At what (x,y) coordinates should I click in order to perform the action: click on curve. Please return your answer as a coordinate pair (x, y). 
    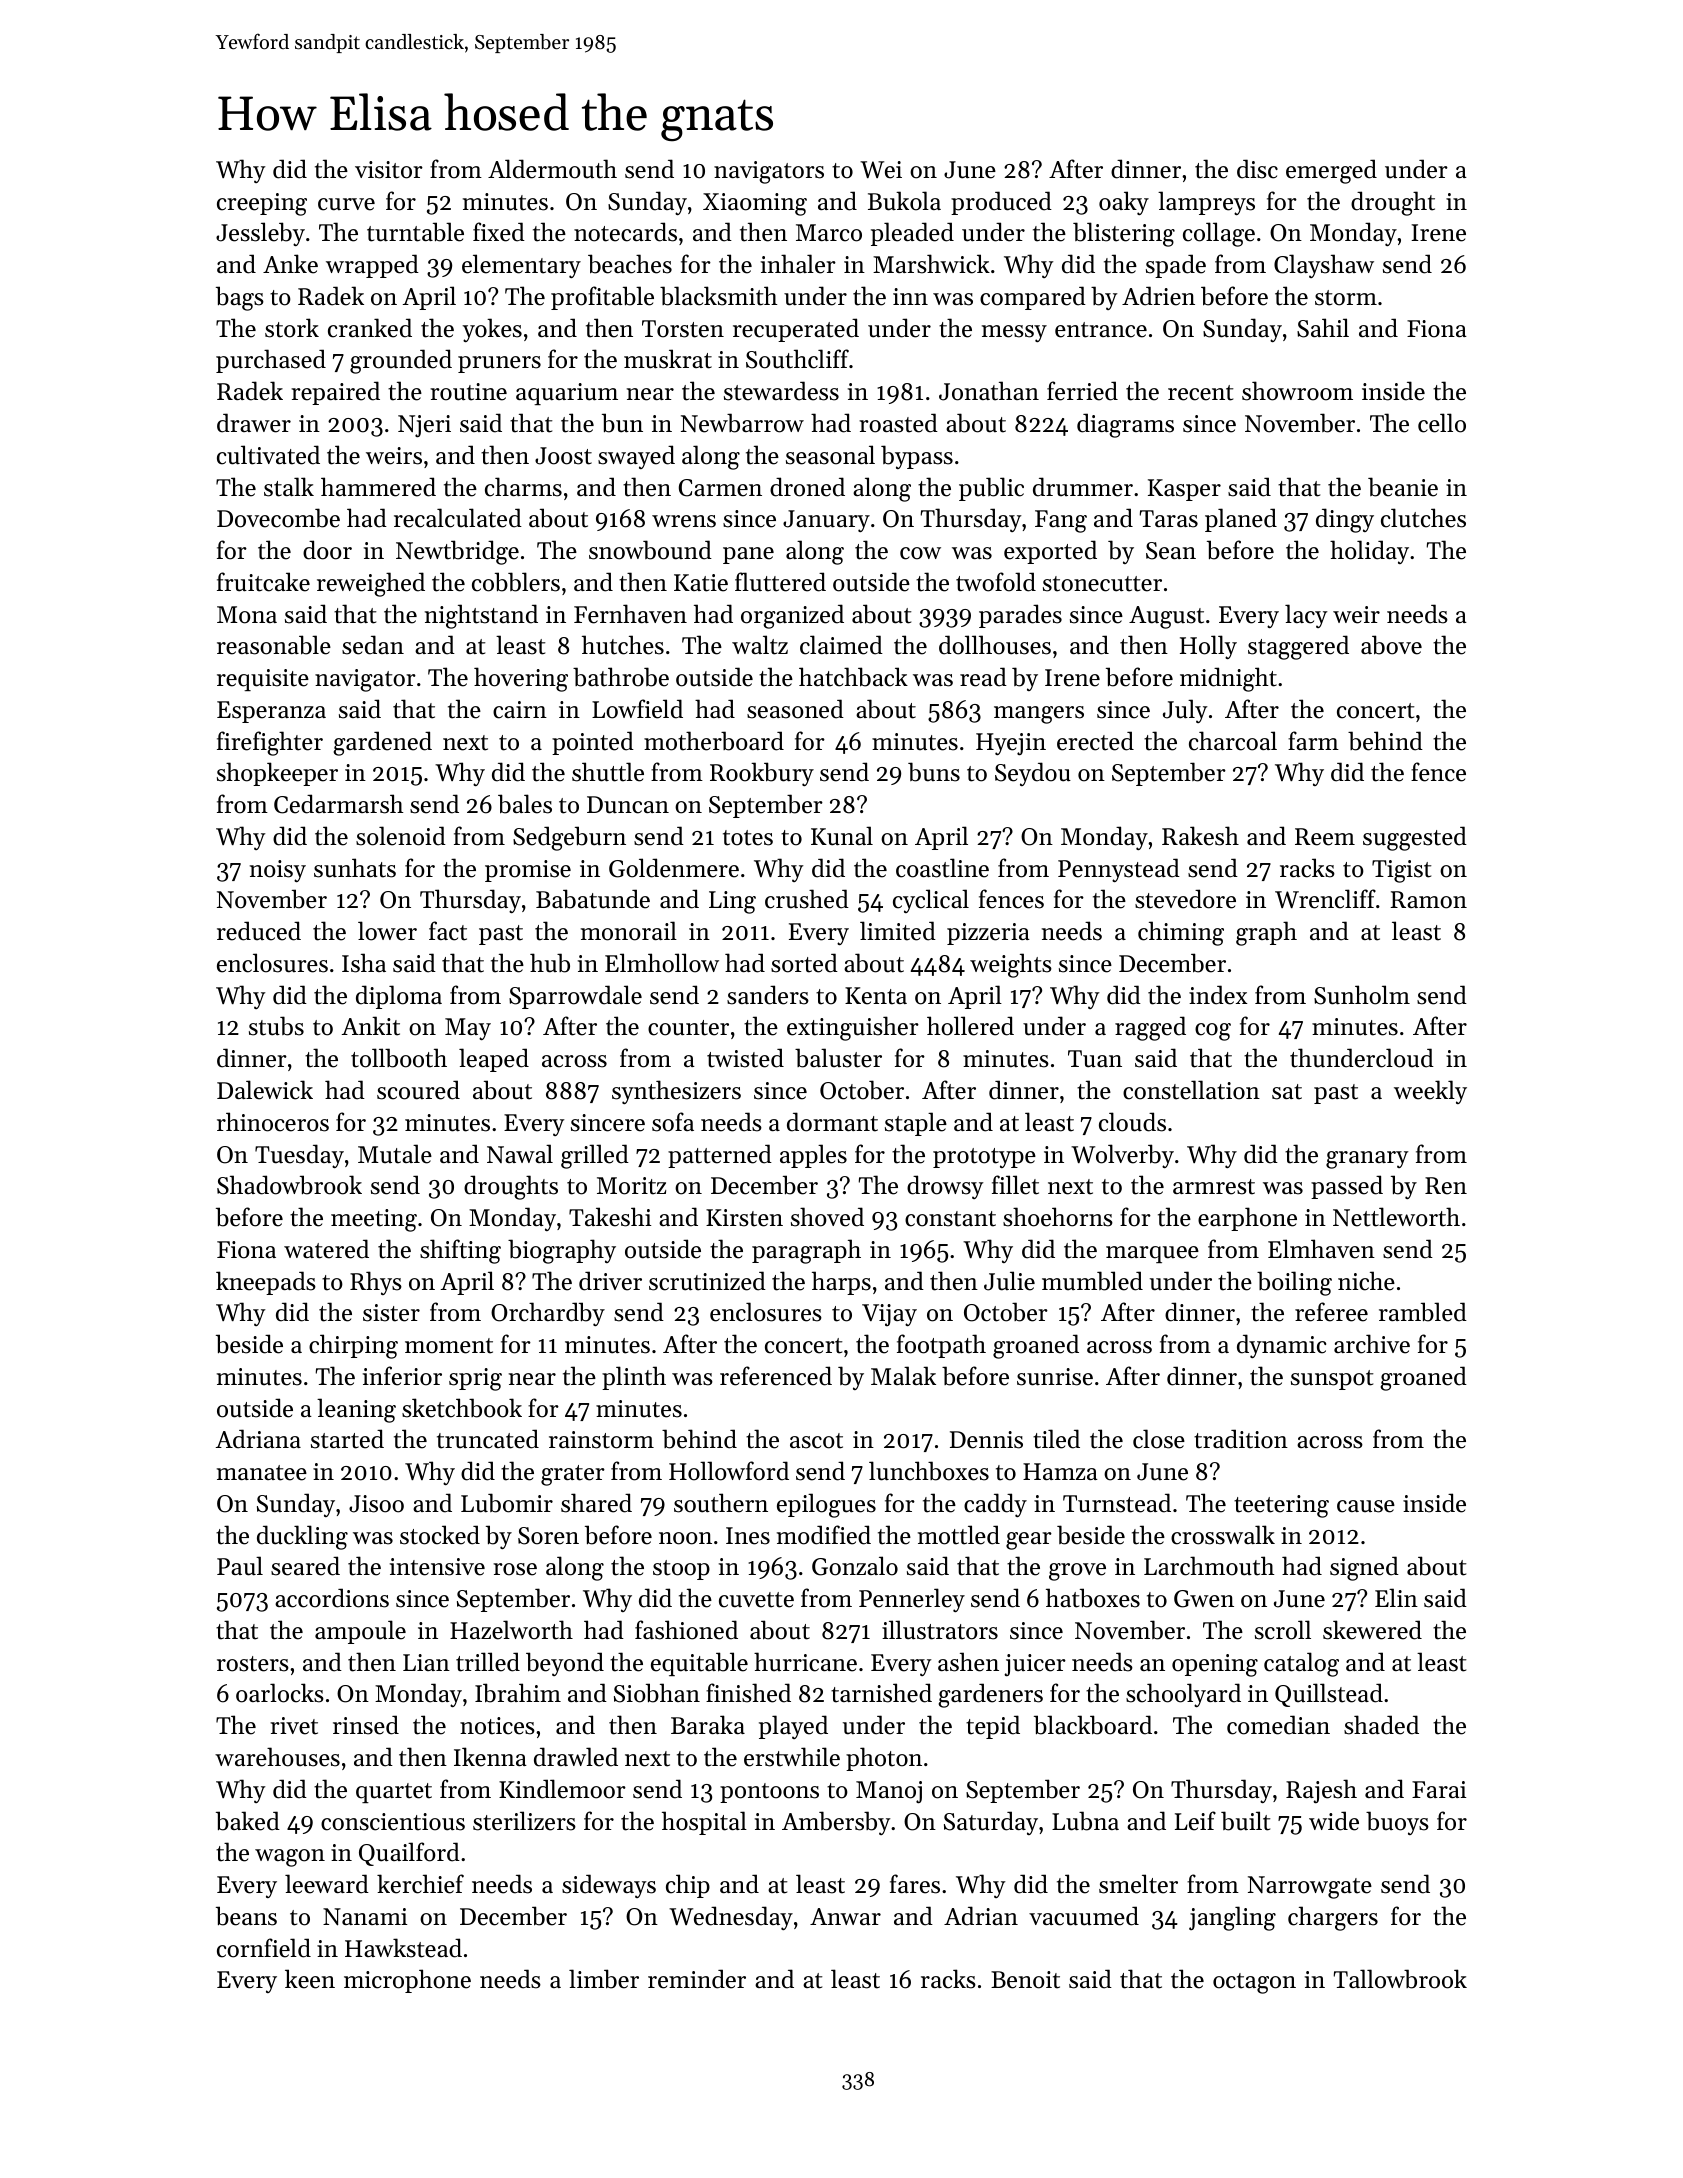
    Looking at the image, I should click on (346, 204).
